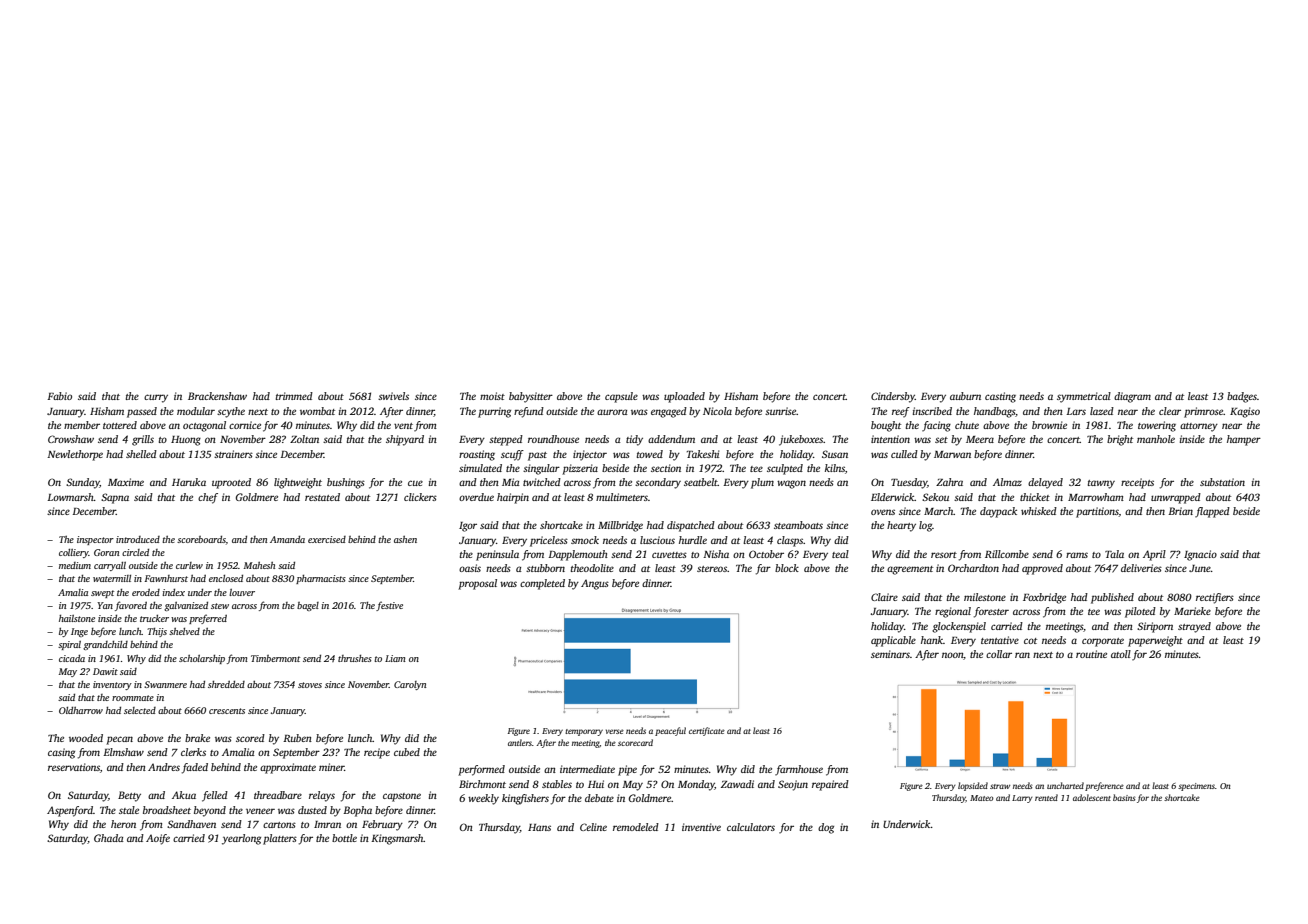  What do you see at coordinates (308, 606) in the image?
I see `bagel` at bounding box center [308, 606].
